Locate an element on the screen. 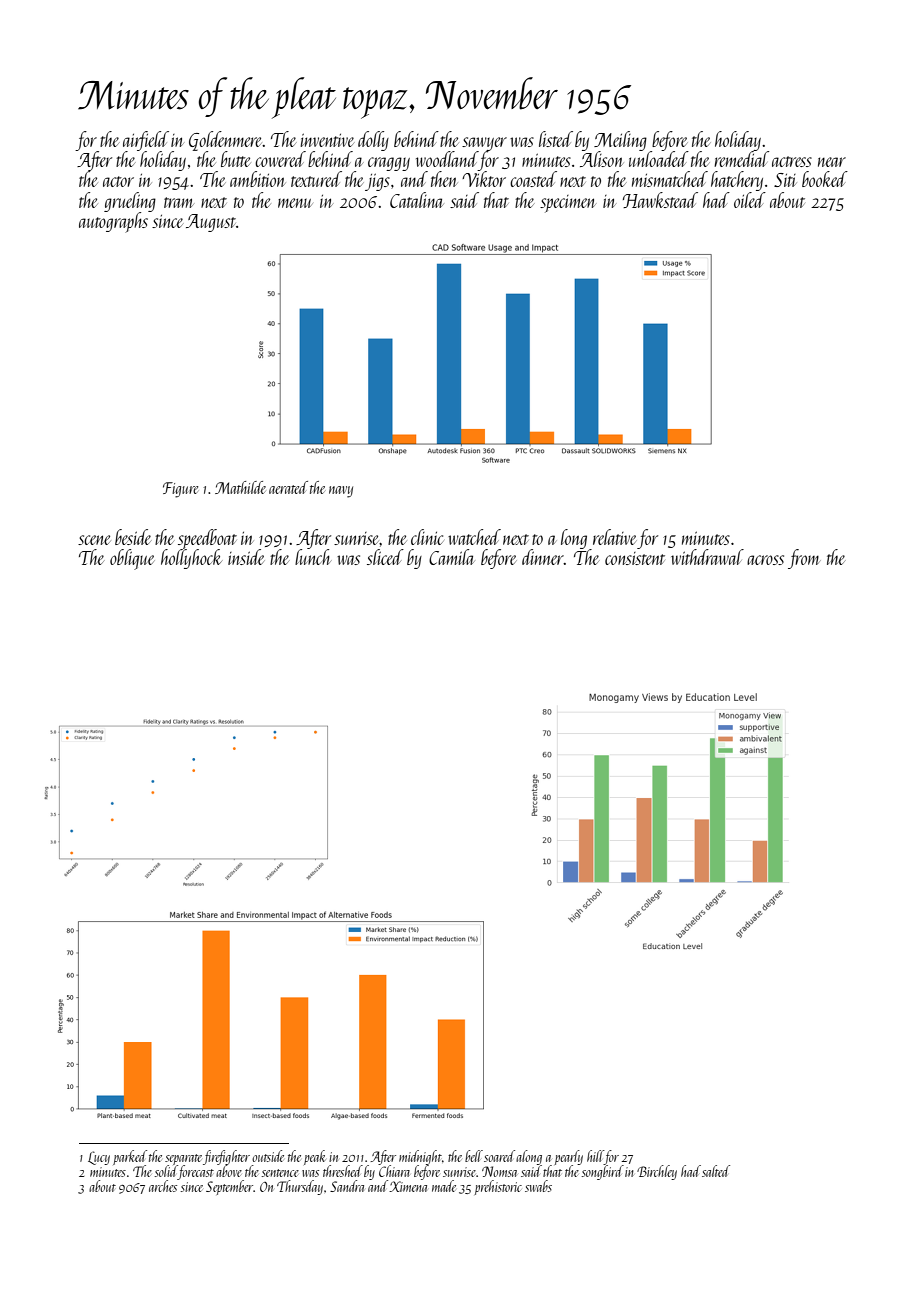 The image size is (924, 1308). autographs is located at coordinates (113, 222).
